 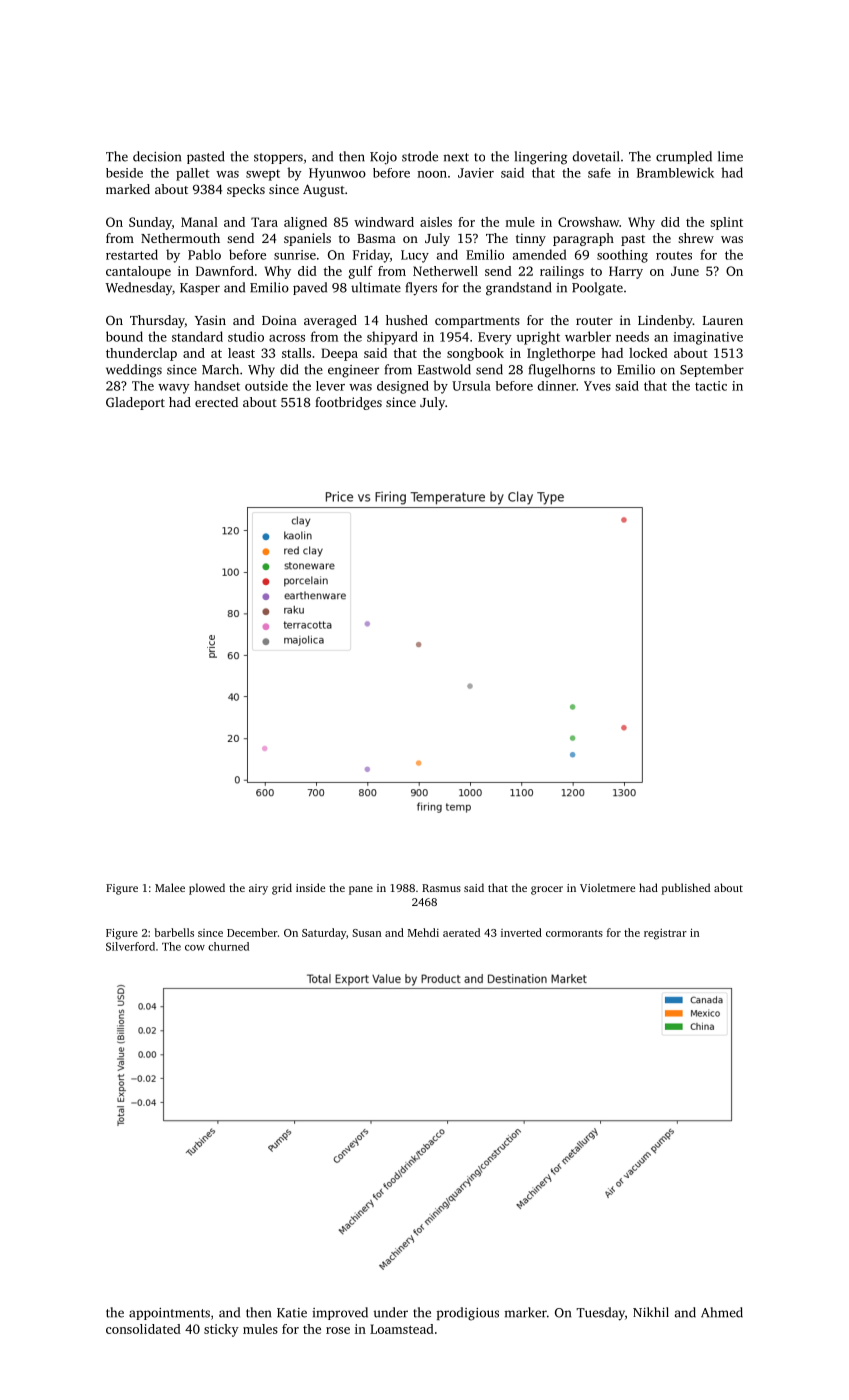 What do you see at coordinates (588, 222) in the image?
I see `Crowshaw` at bounding box center [588, 222].
